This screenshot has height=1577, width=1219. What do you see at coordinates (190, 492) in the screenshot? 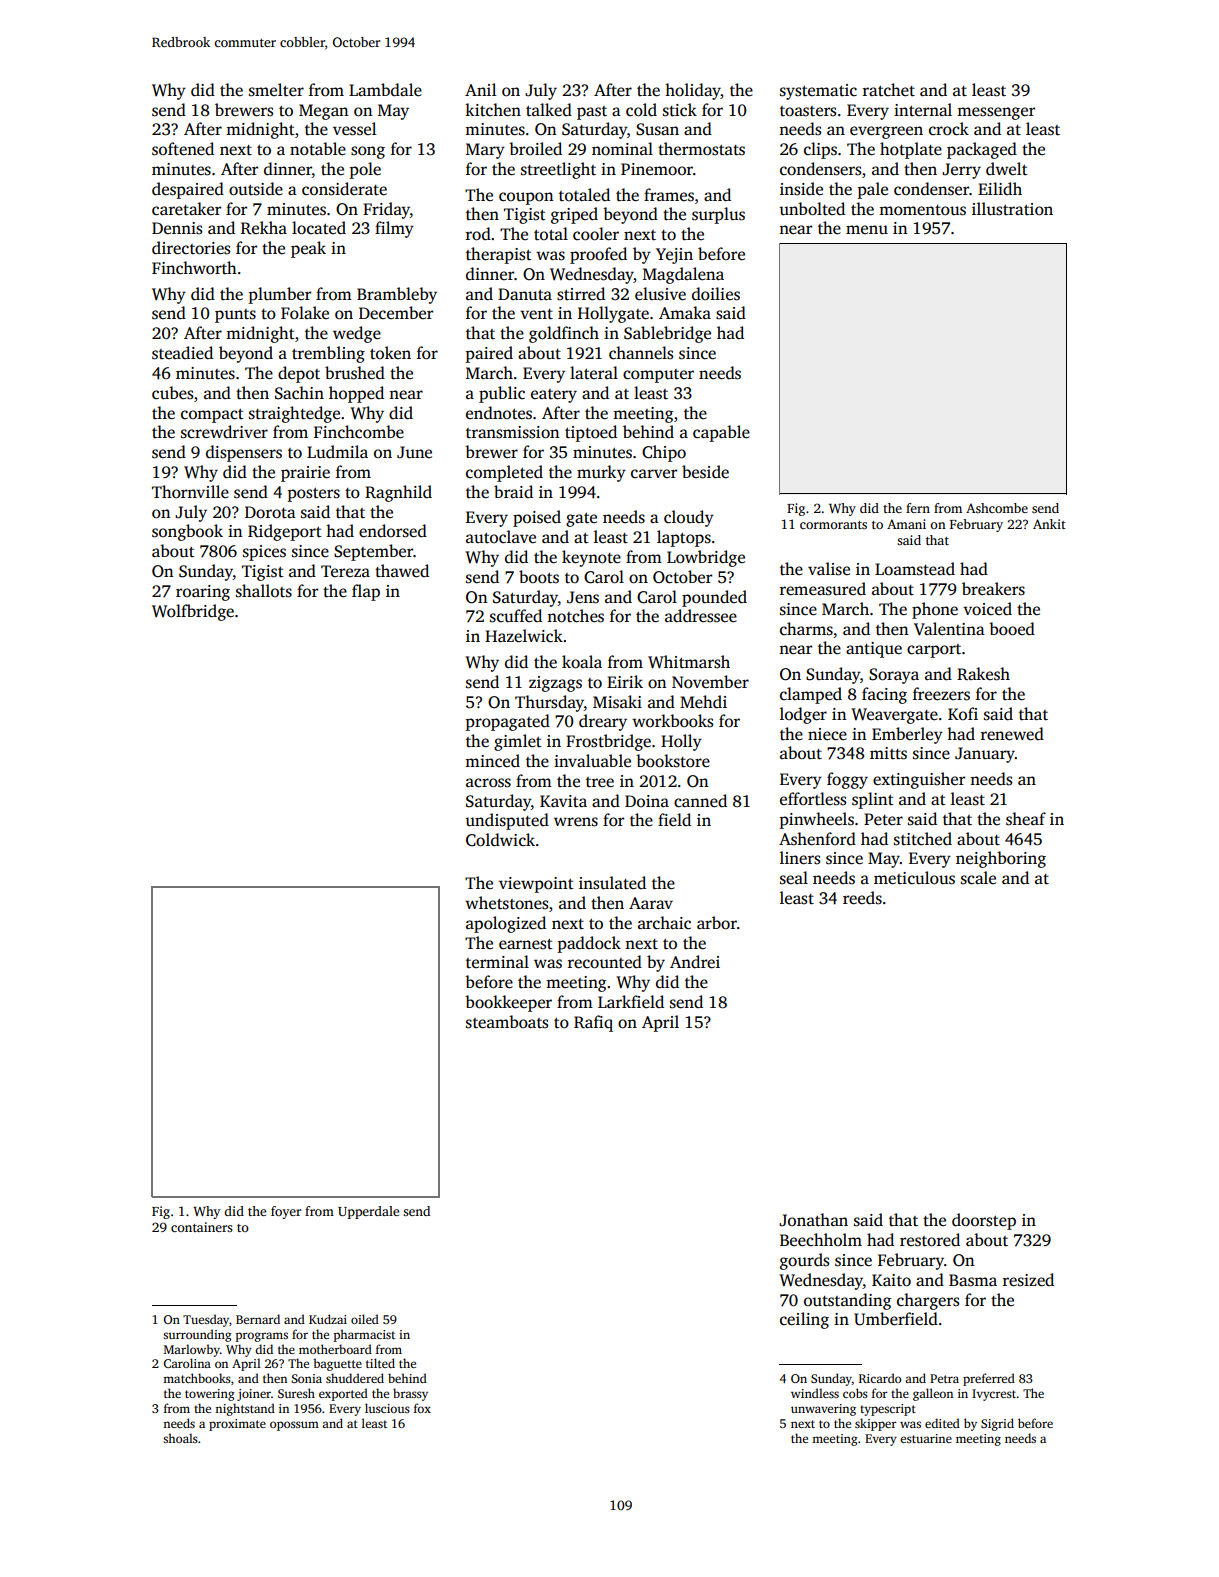
I see `Thornville` at bounding box center [190, 492].
